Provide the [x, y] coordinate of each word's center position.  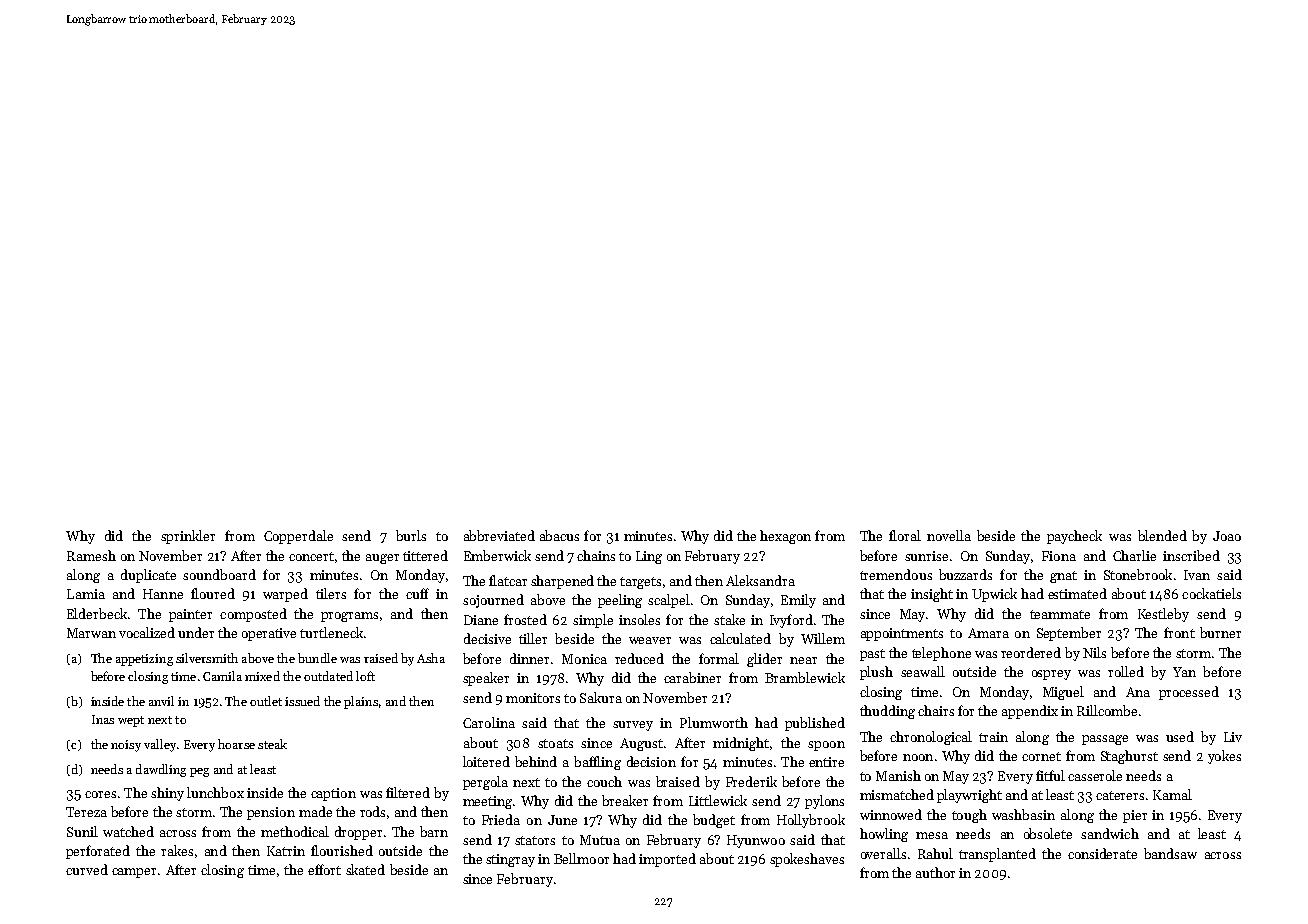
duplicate [148, 576]
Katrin [286, 851]
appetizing [144, 660]
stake [729, 619]
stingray [510, 860]
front [1179, 632]
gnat [1063, 577]
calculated [740, 638]
